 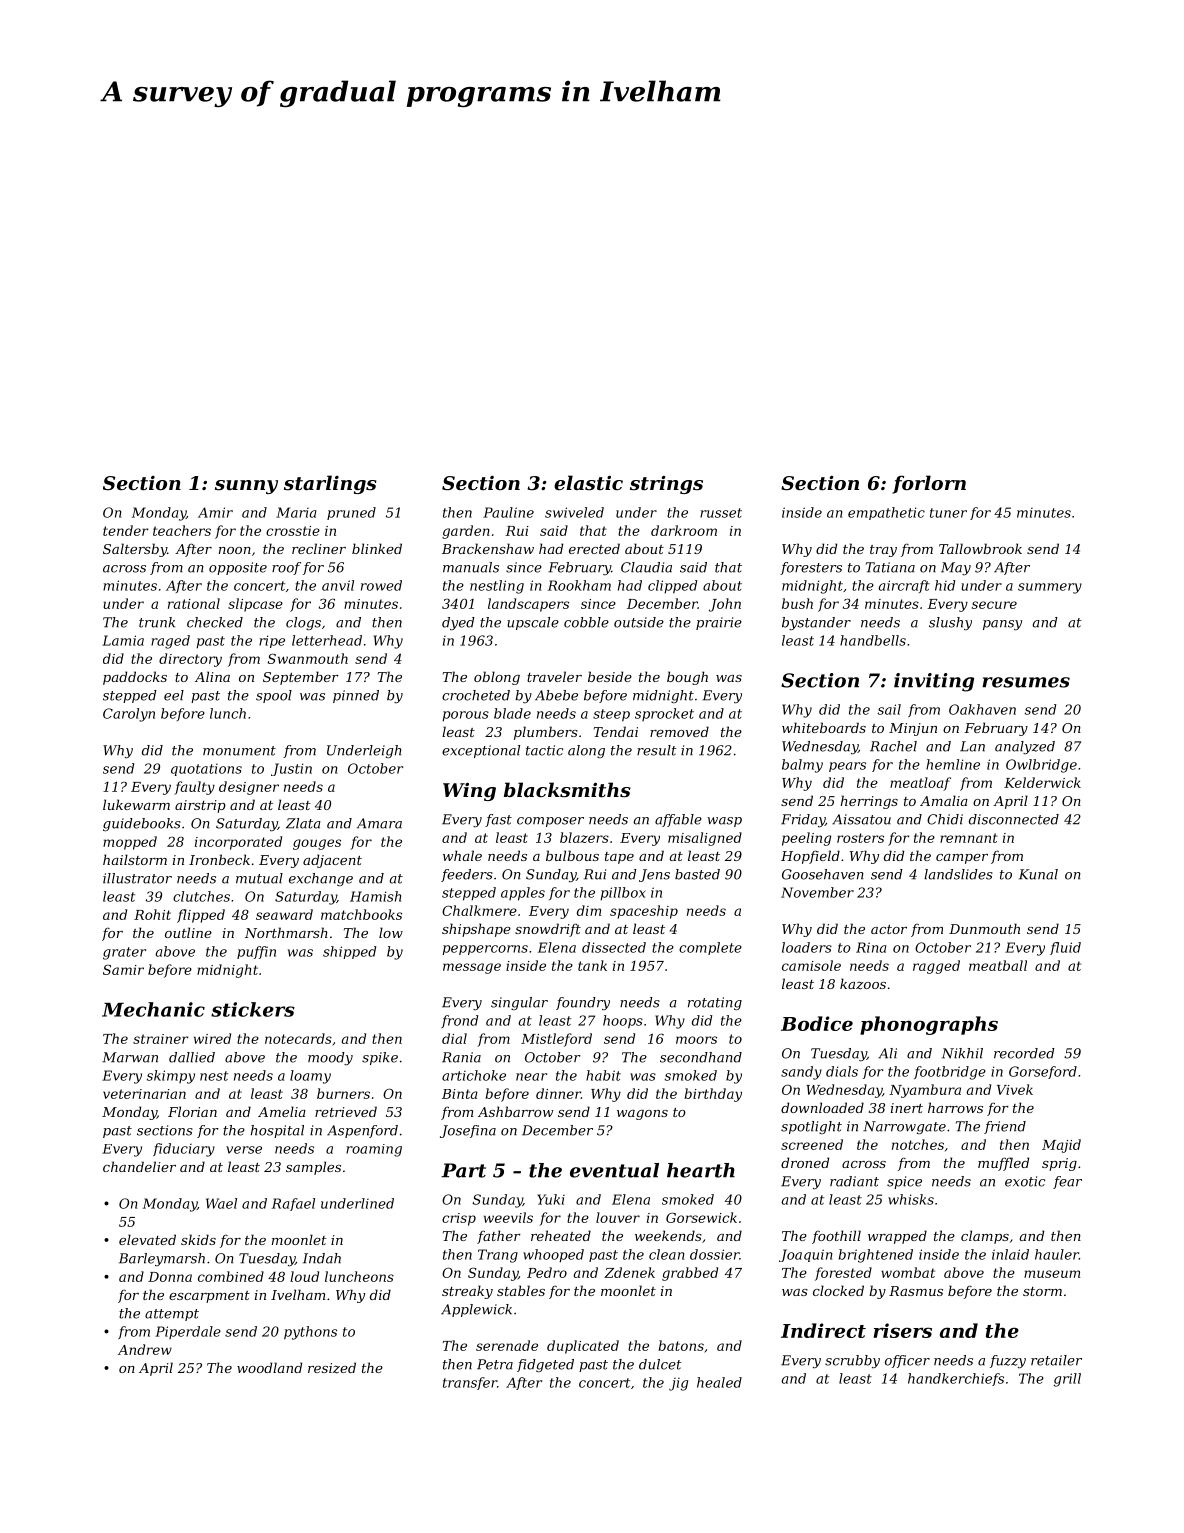 I want to click on porous, so click(x=465, y=716).
